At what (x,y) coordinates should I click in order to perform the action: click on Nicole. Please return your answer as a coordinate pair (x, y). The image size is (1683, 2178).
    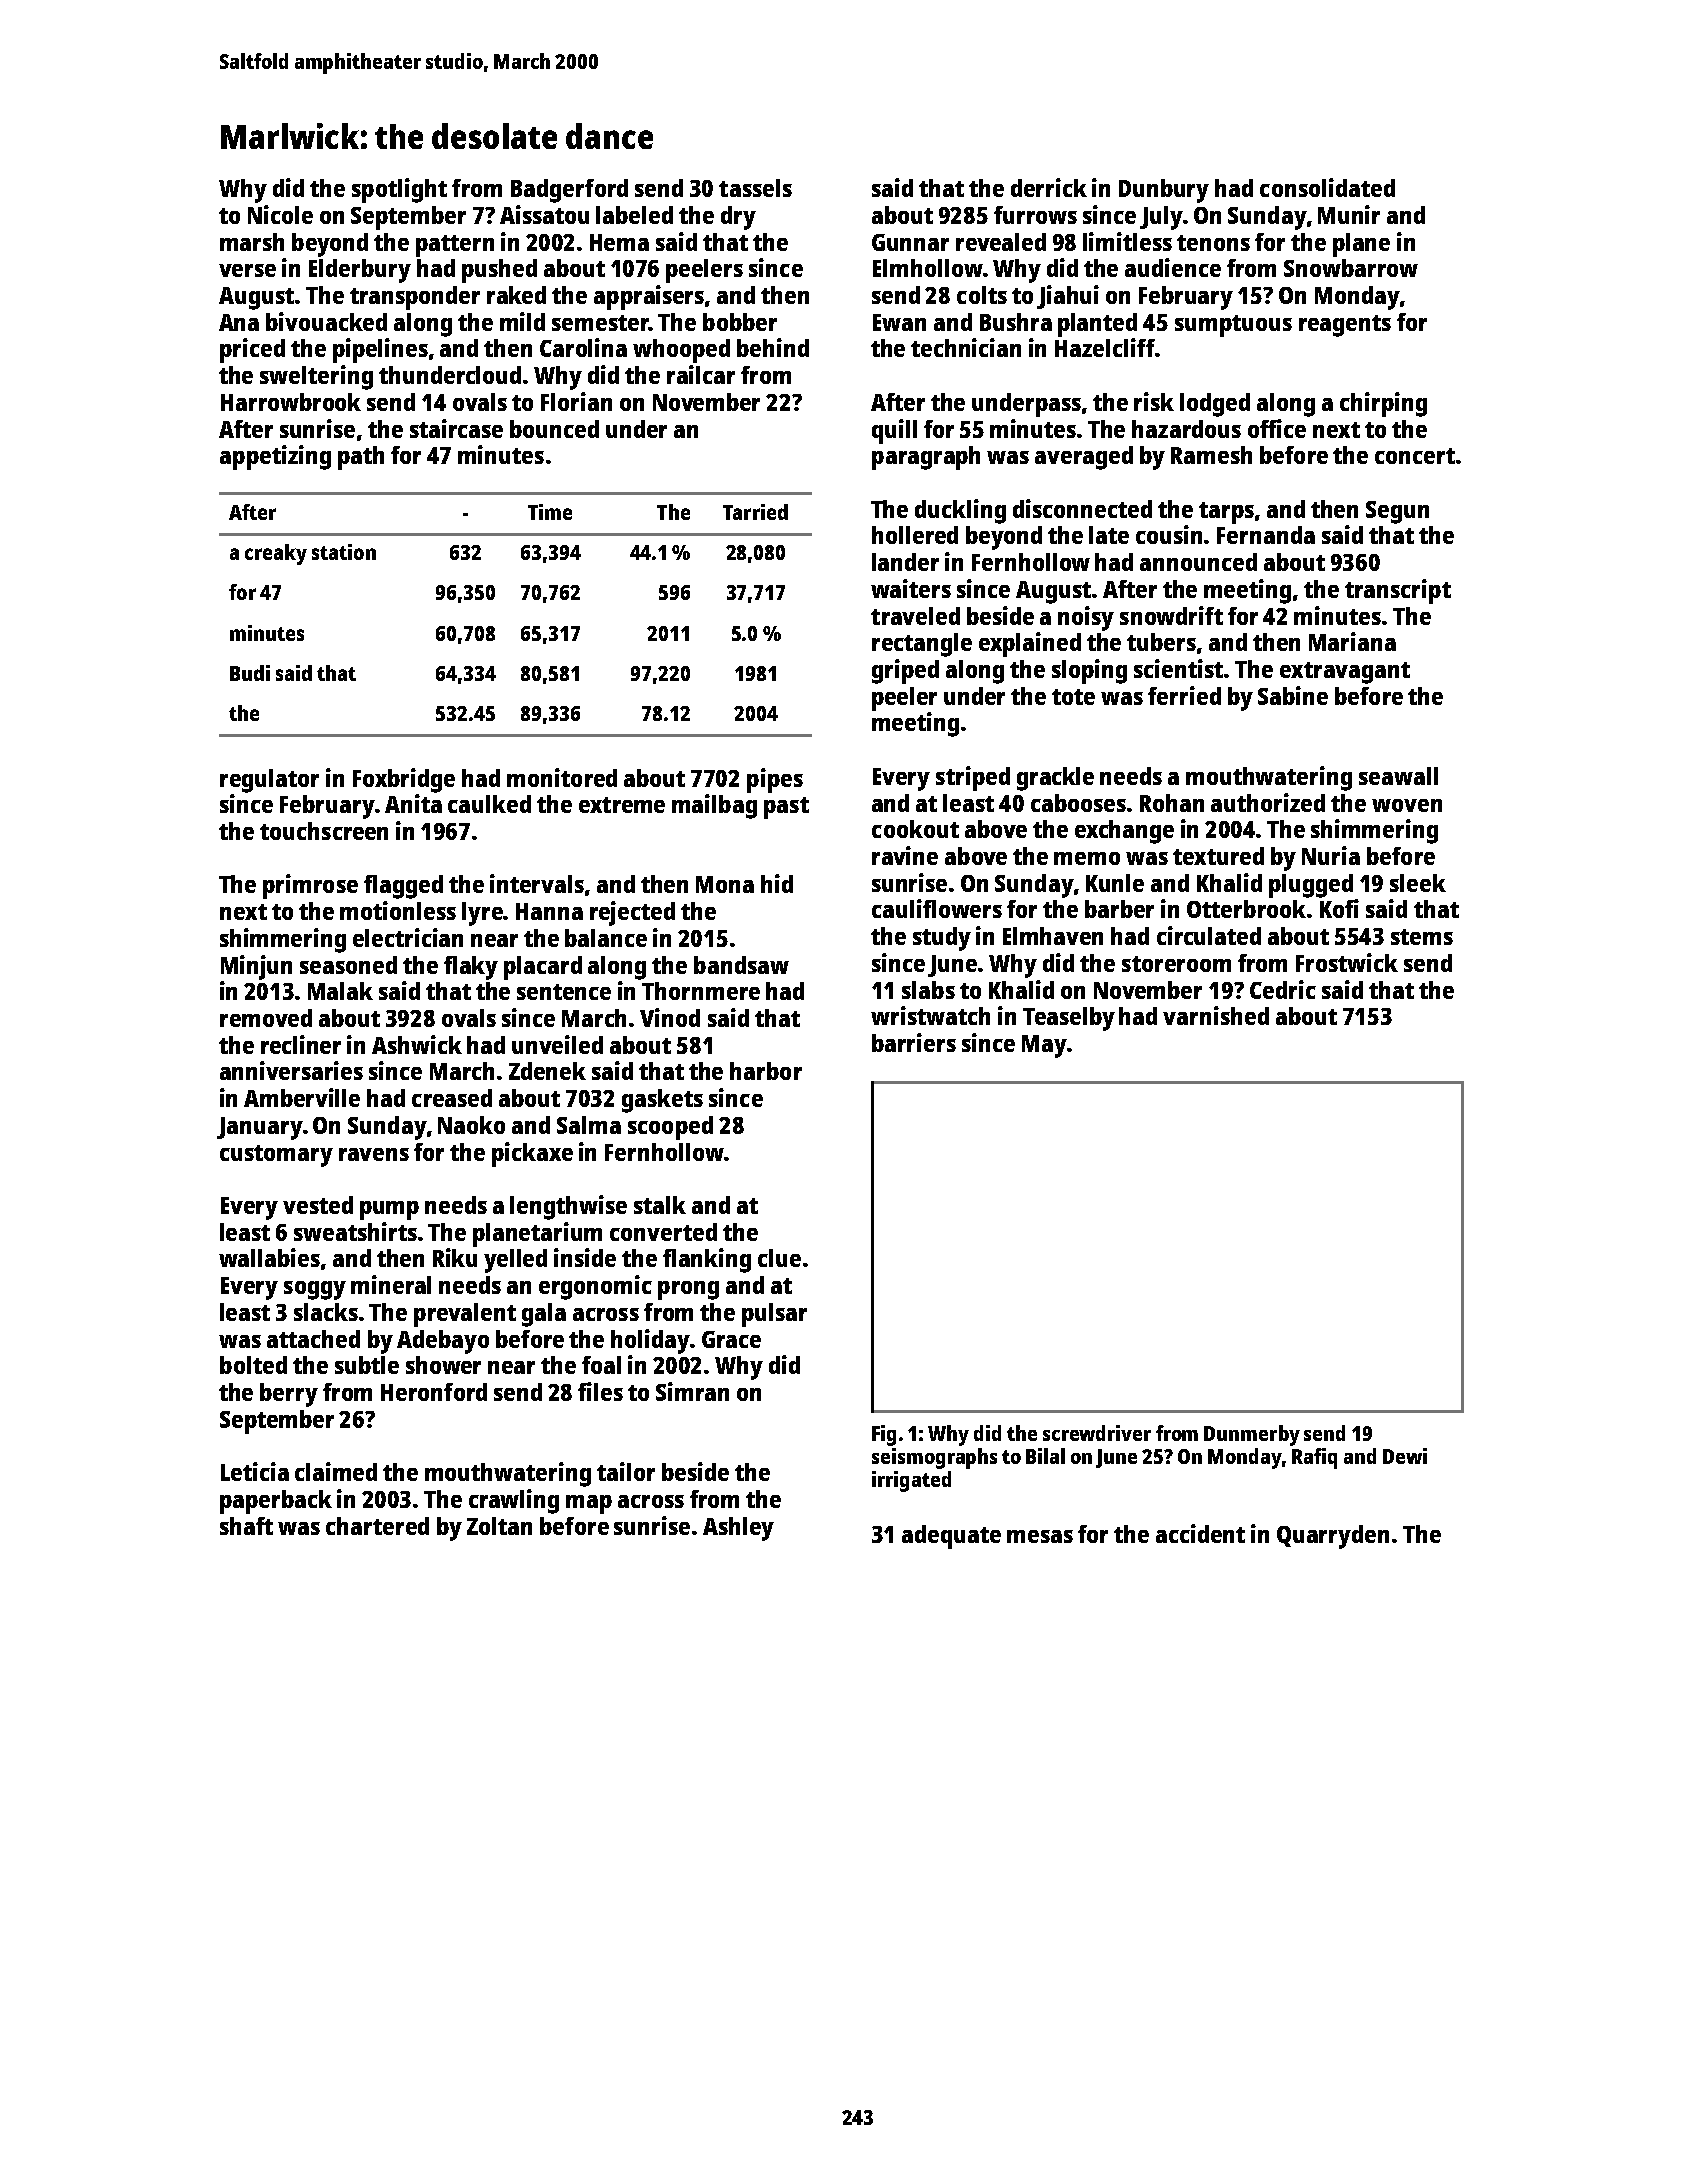
    Looking at the image, I should click on (280, 214).
